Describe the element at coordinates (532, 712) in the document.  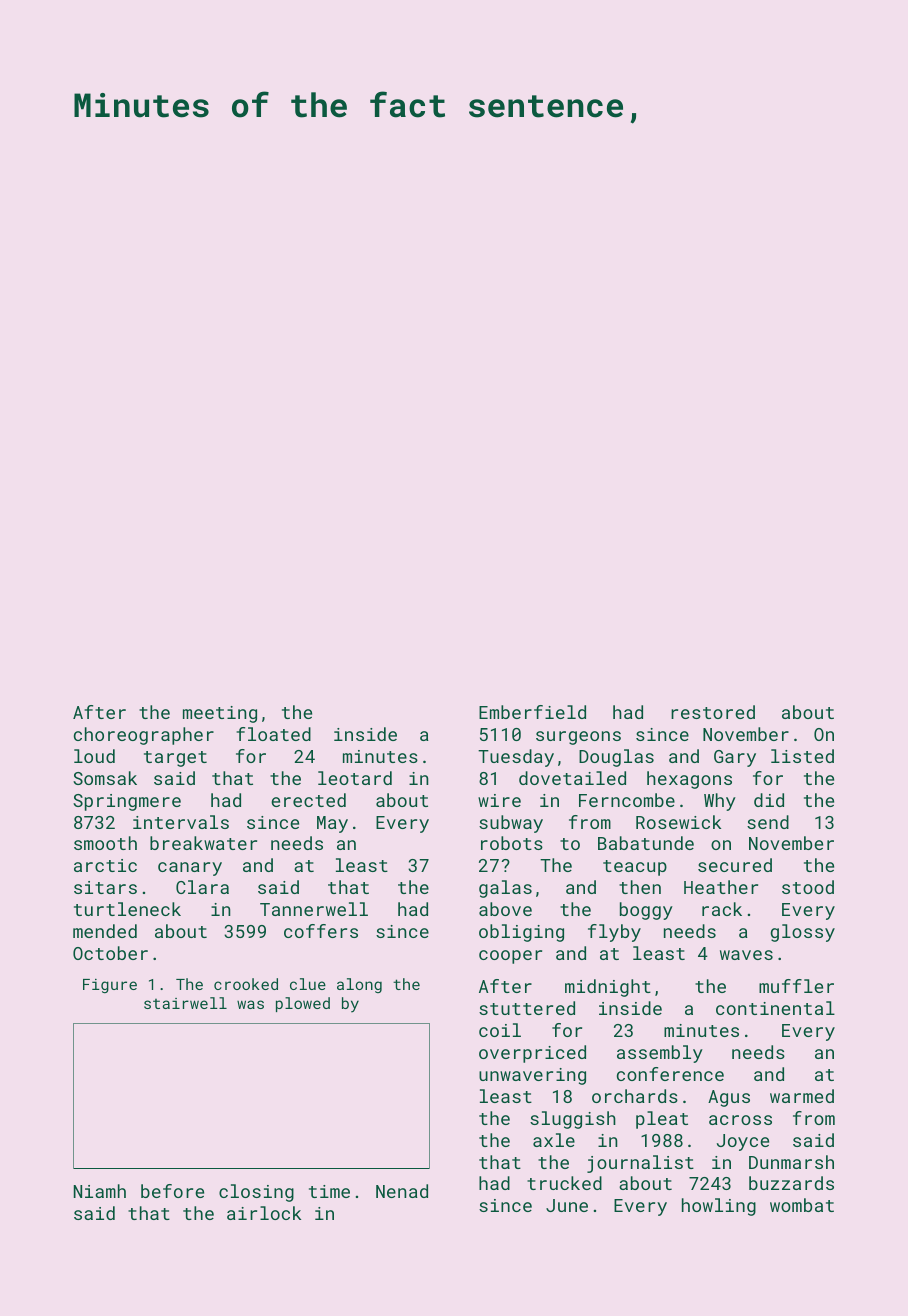
I see `Emberfield` at that location.
